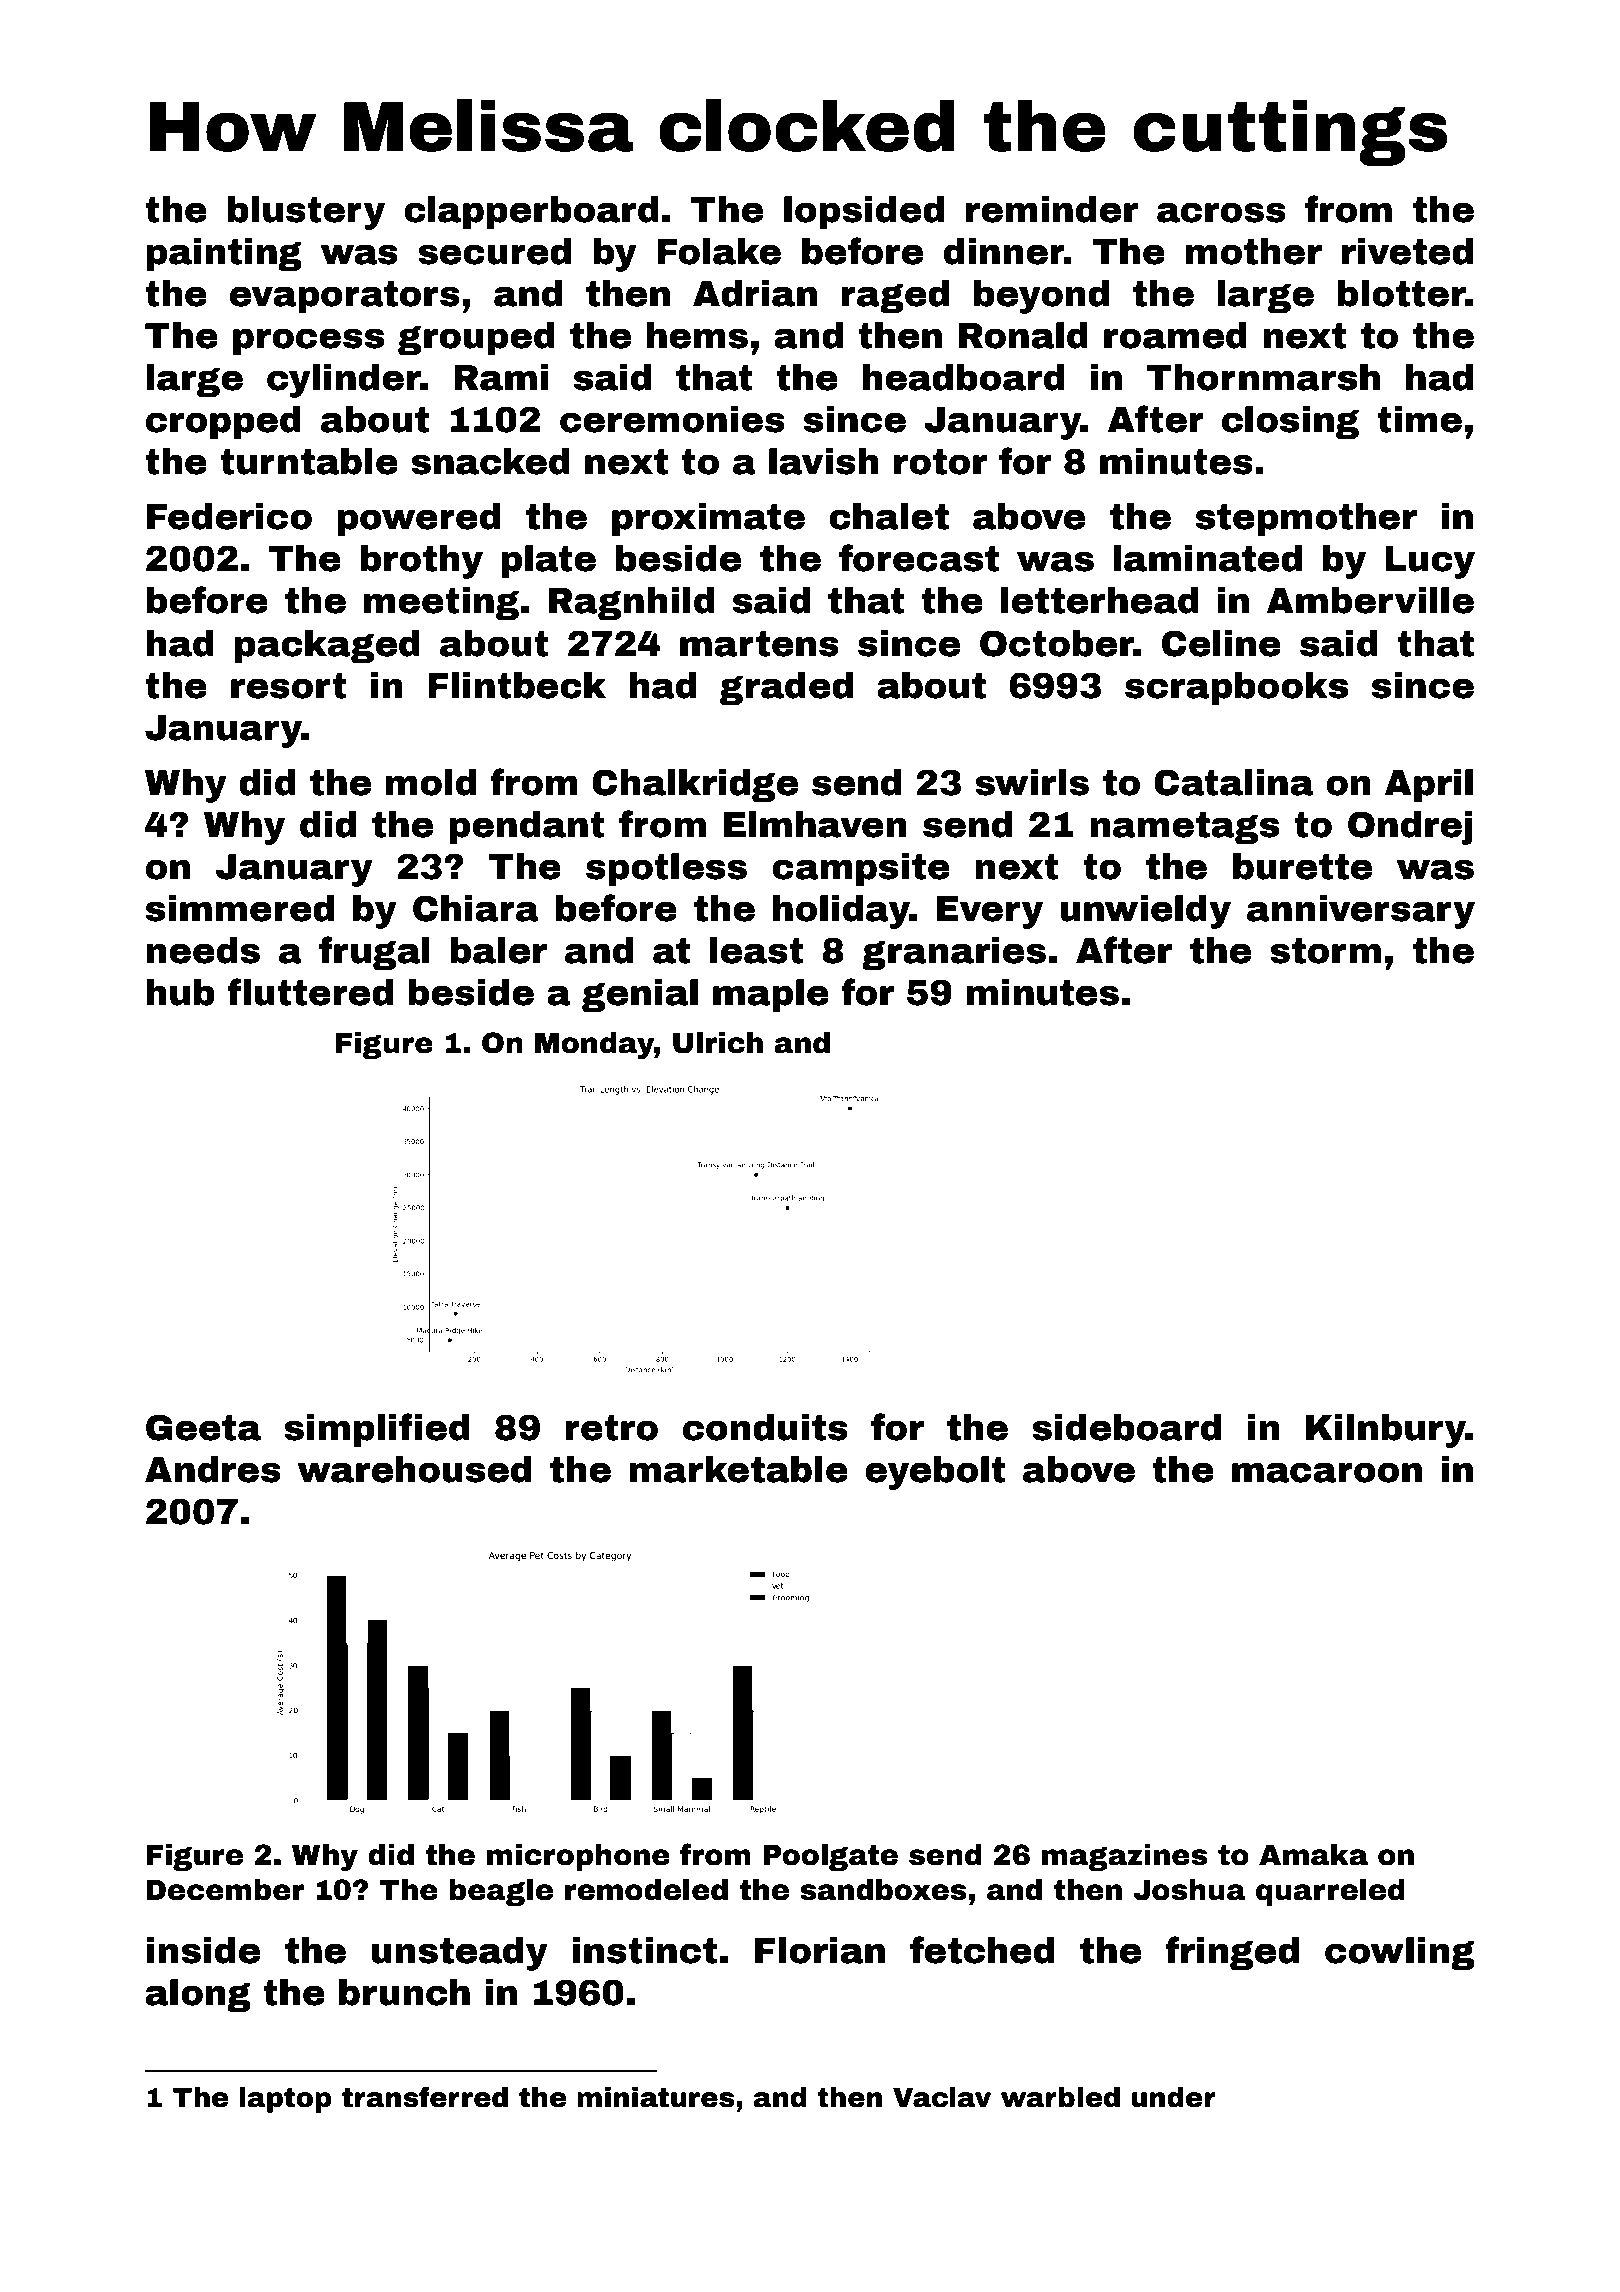 This screenshot has height=2292, width=1620. I want to click on least, so click(757, 950).
